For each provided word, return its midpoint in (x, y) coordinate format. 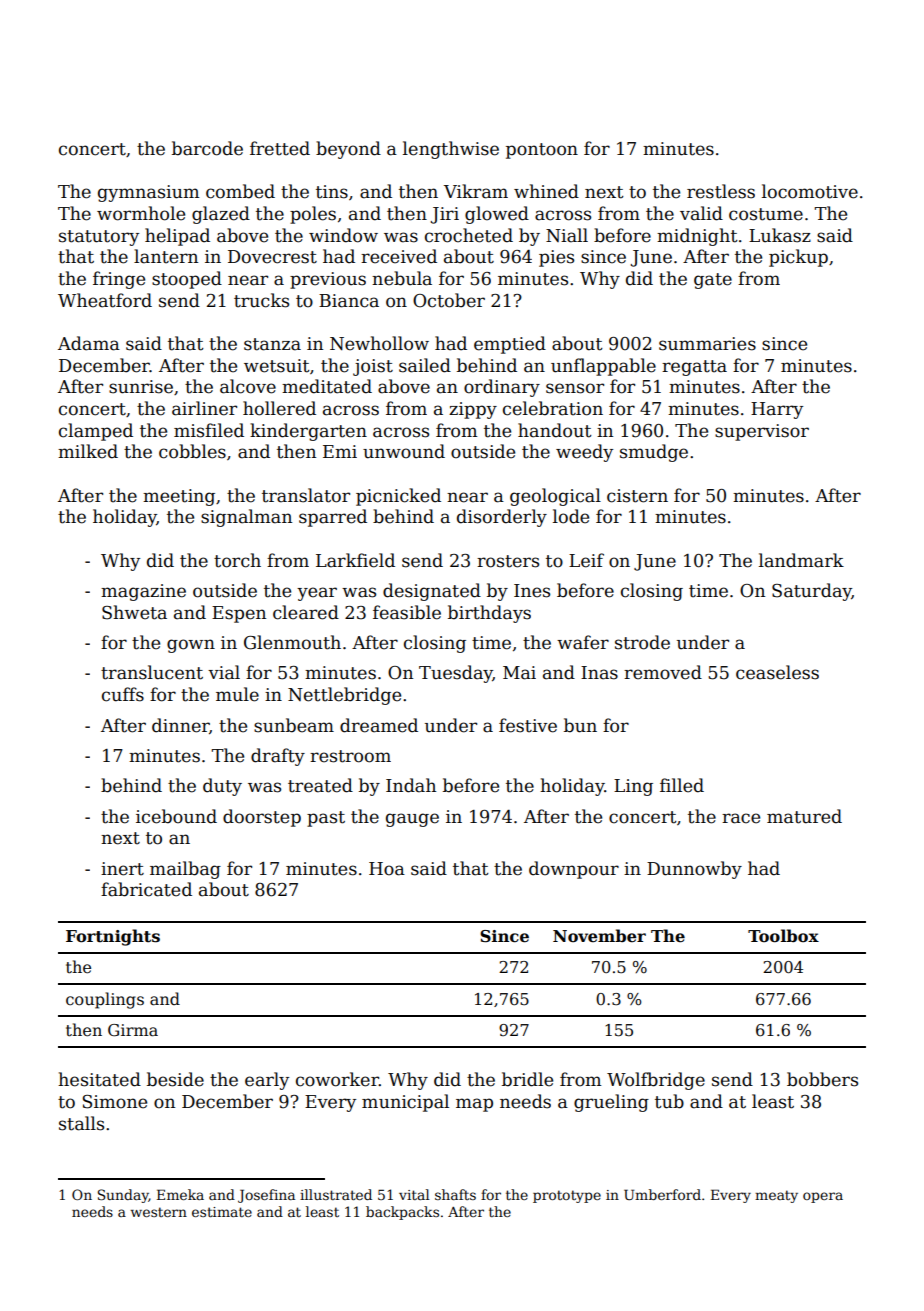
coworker (337, 1079)
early (267, 1081)
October (449, 300)
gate (713, 281)
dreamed (379, 725)
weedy (584, 453)
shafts (455, 1194)
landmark (801, 560)
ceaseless (777, 672)
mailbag (185, 870)
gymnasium (148, 193)
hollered (279, 408)
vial (224, 672)
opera (823, 1197)
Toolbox (783, 936)
